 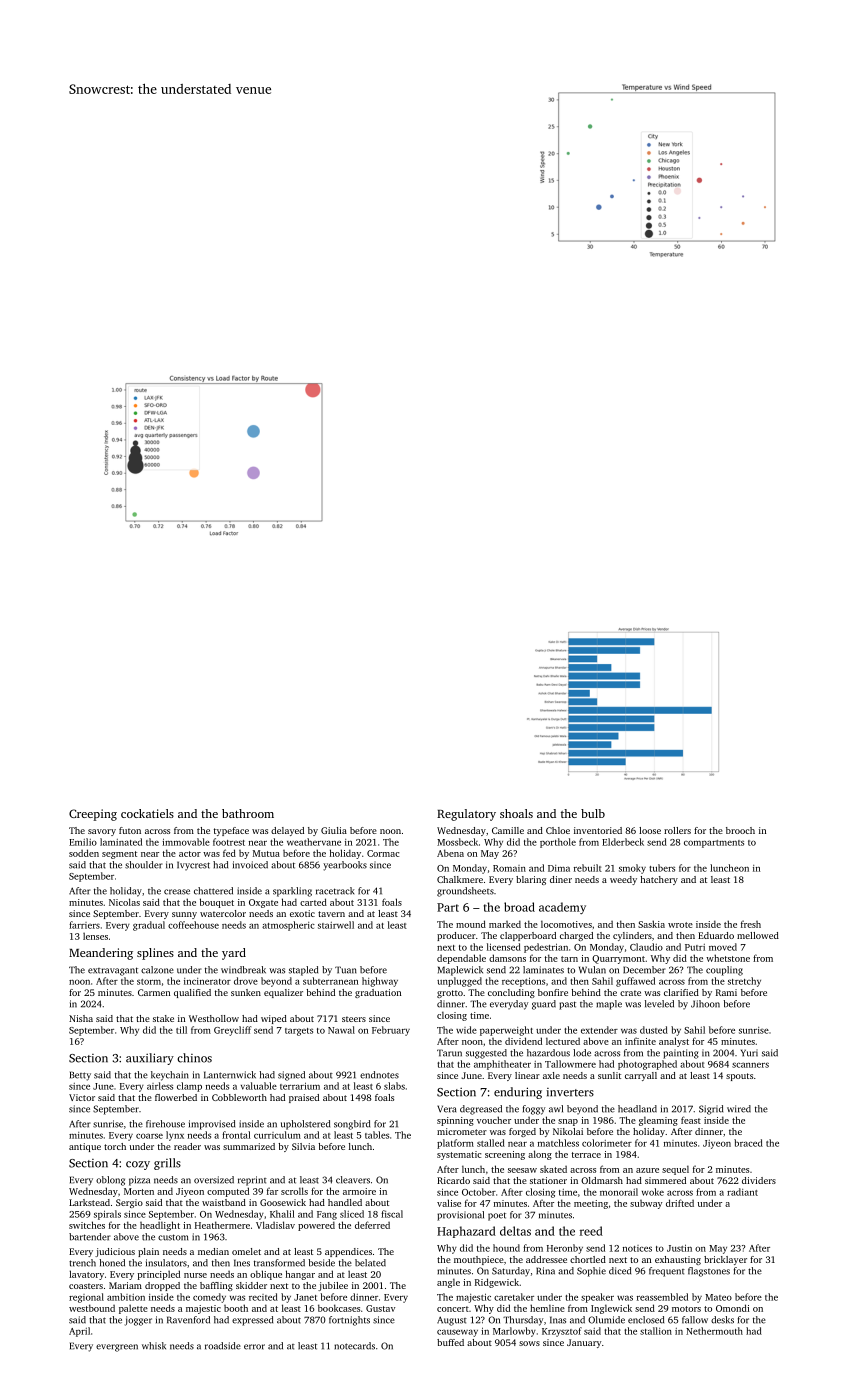 I want to click on yard, so click(x=234, y=954).
